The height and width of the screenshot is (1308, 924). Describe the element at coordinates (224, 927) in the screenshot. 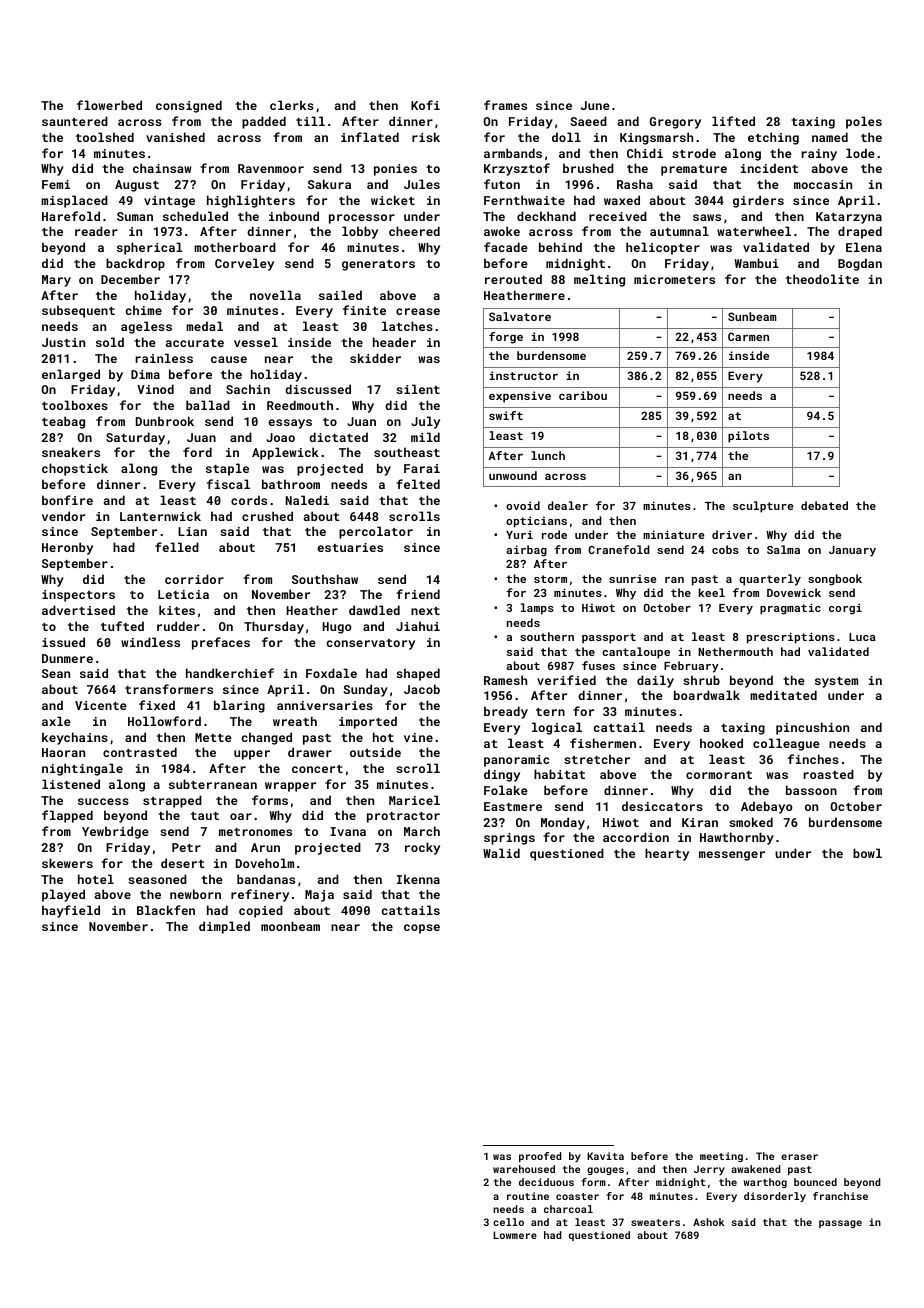

I see `dimpled` at that location.
